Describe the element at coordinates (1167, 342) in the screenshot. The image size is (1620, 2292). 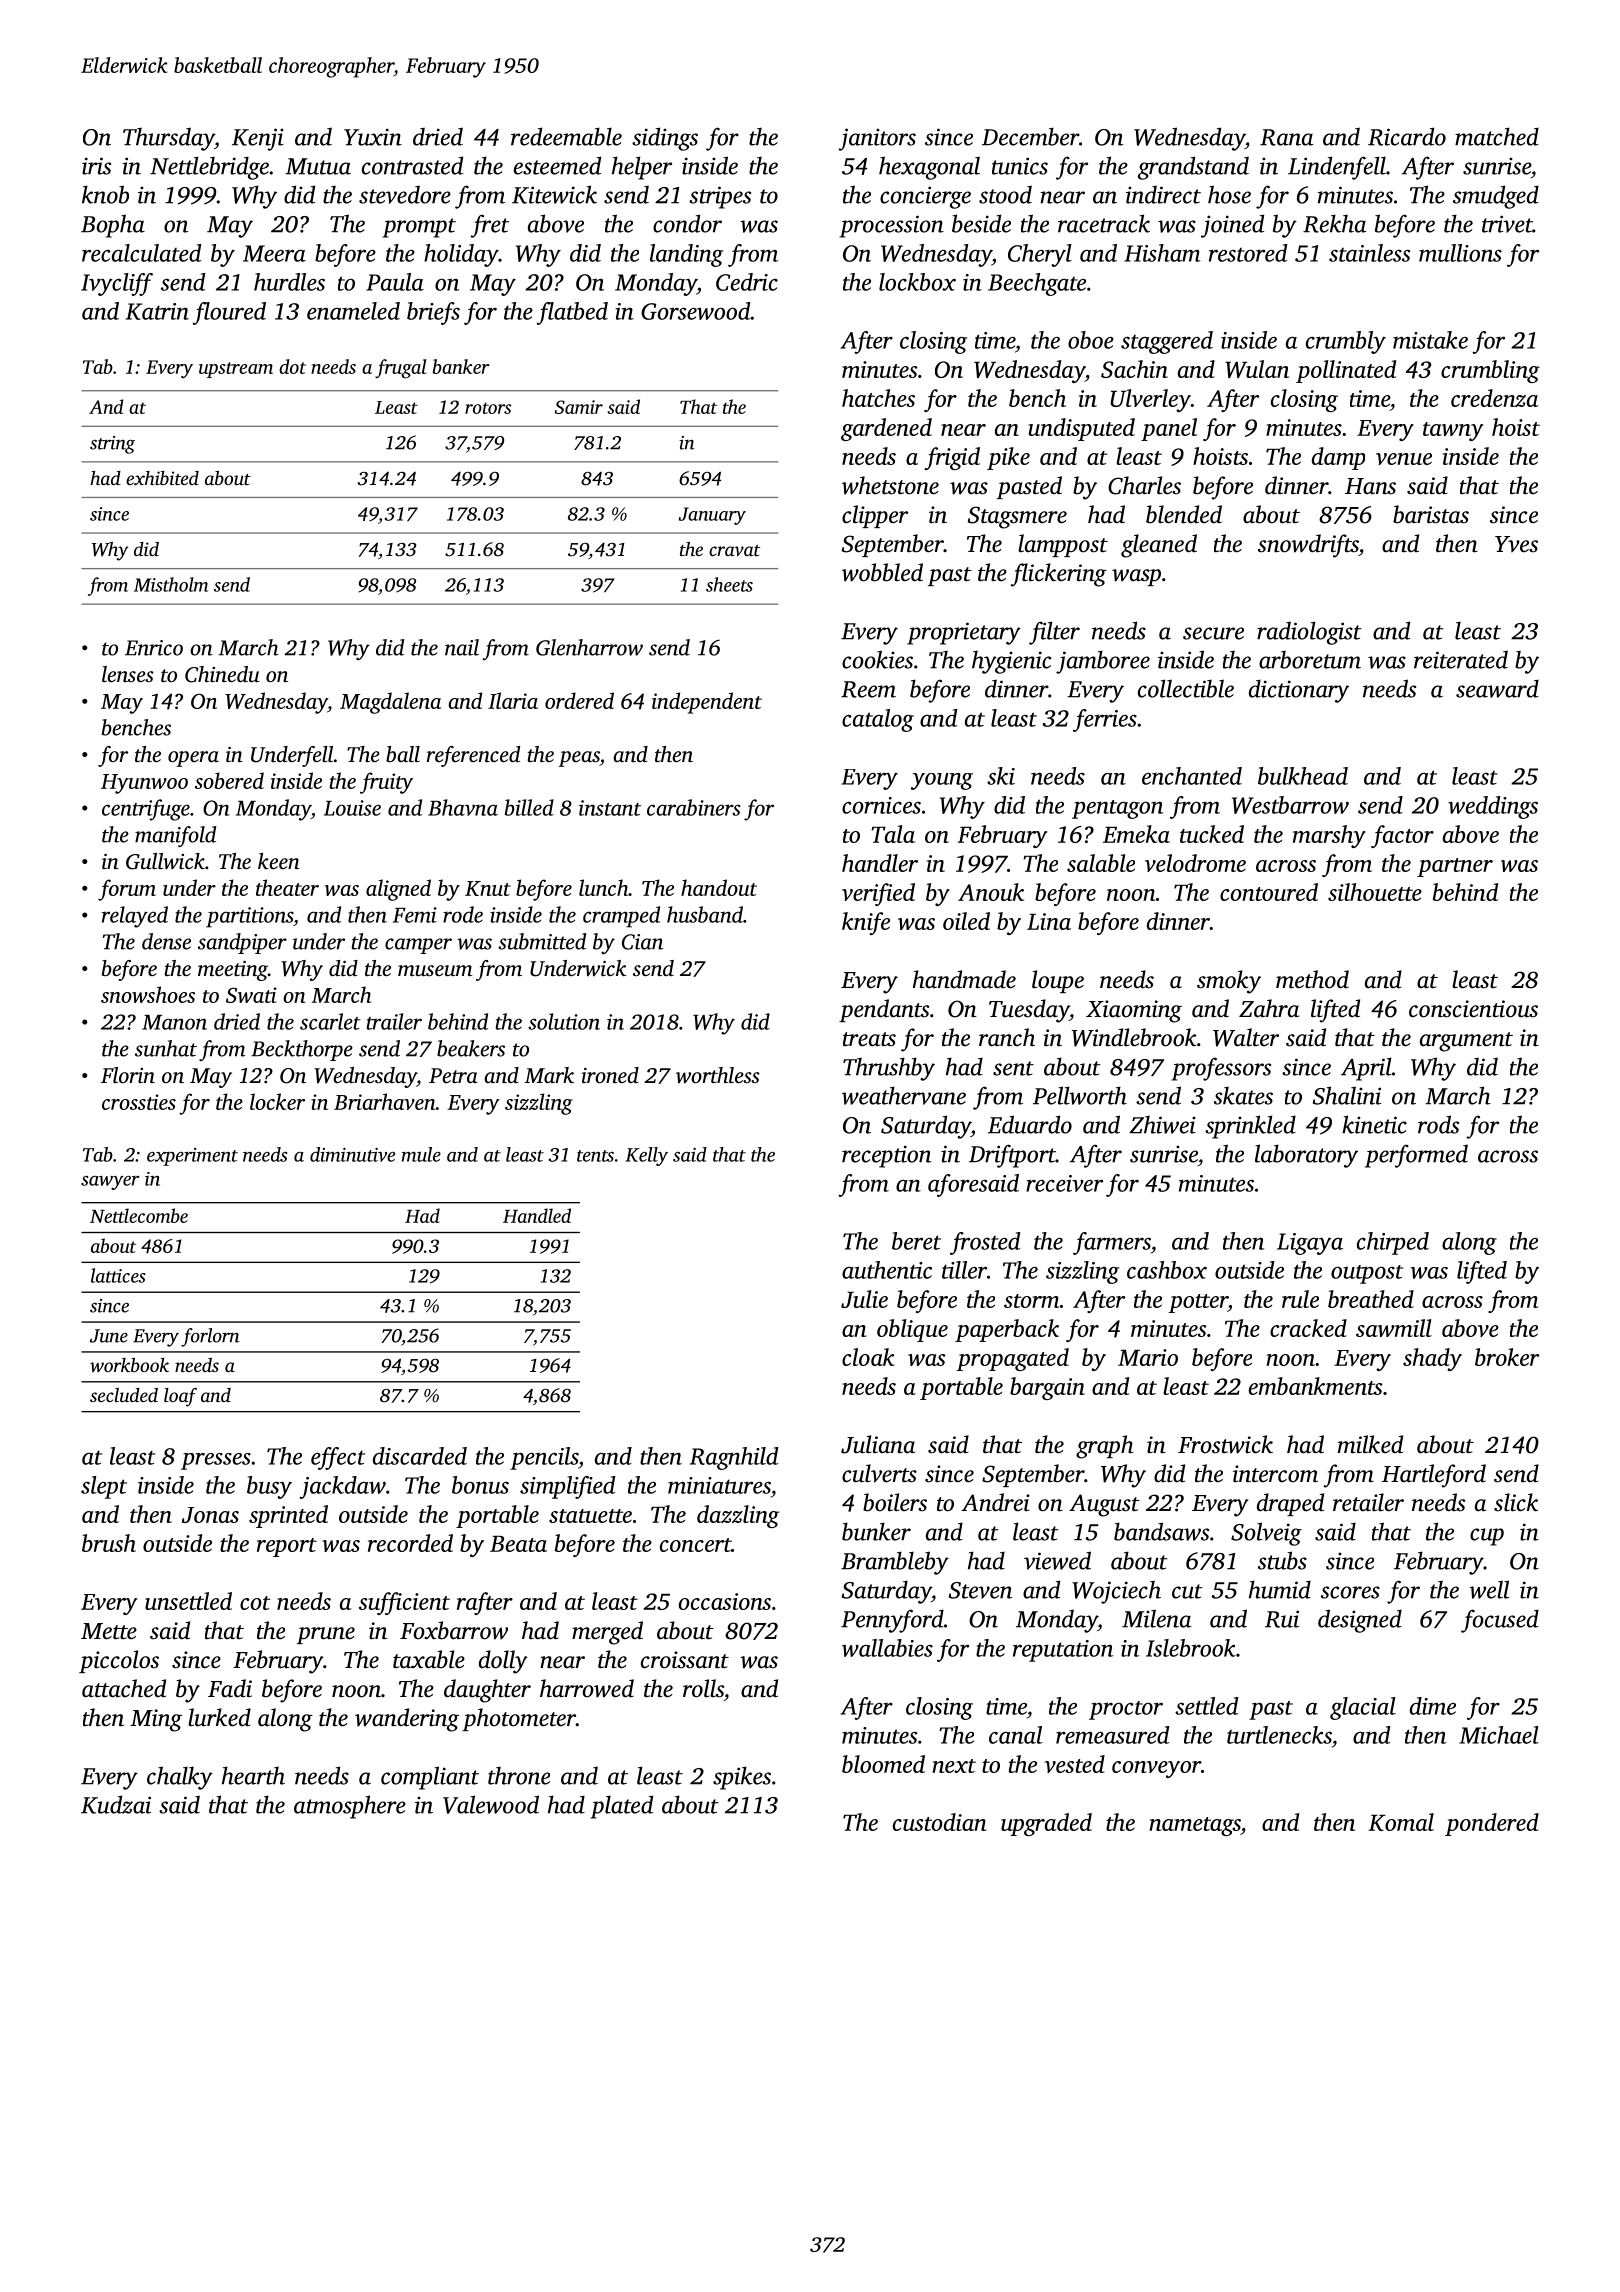
I see `staggered` at that location.
